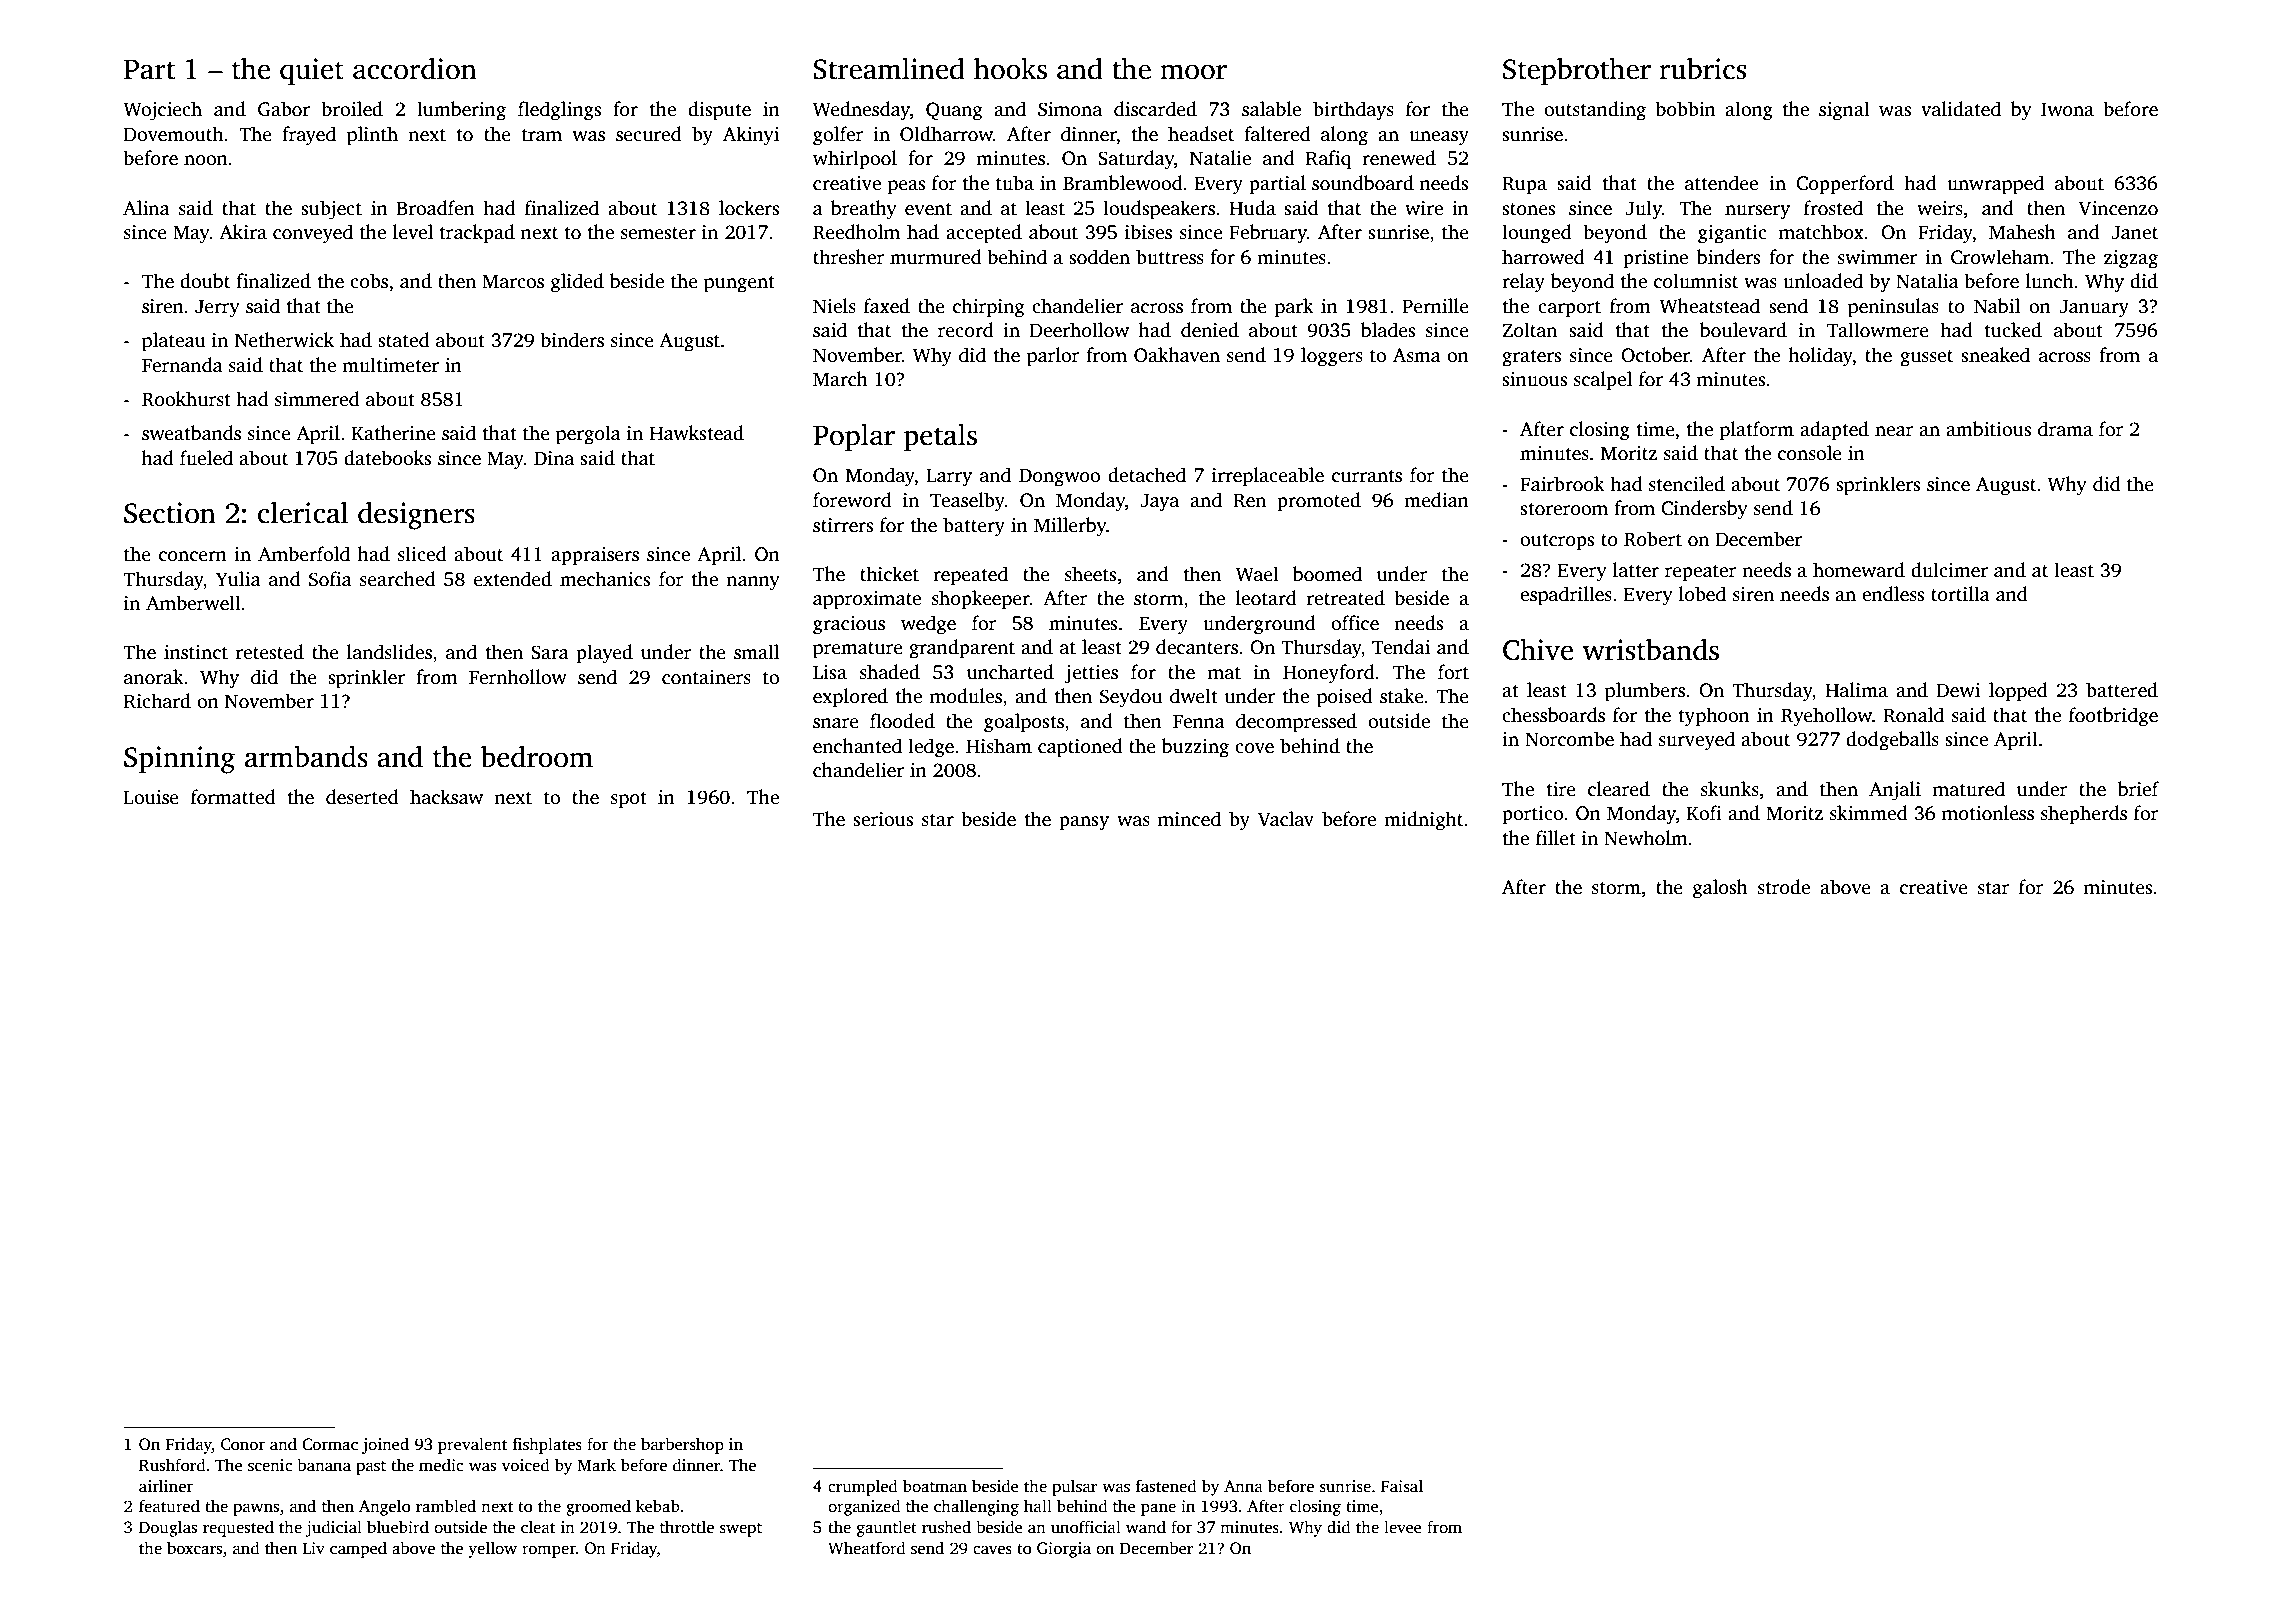 The image size is (2282, 1614). I want to click on minced, so click(1189, 819).
